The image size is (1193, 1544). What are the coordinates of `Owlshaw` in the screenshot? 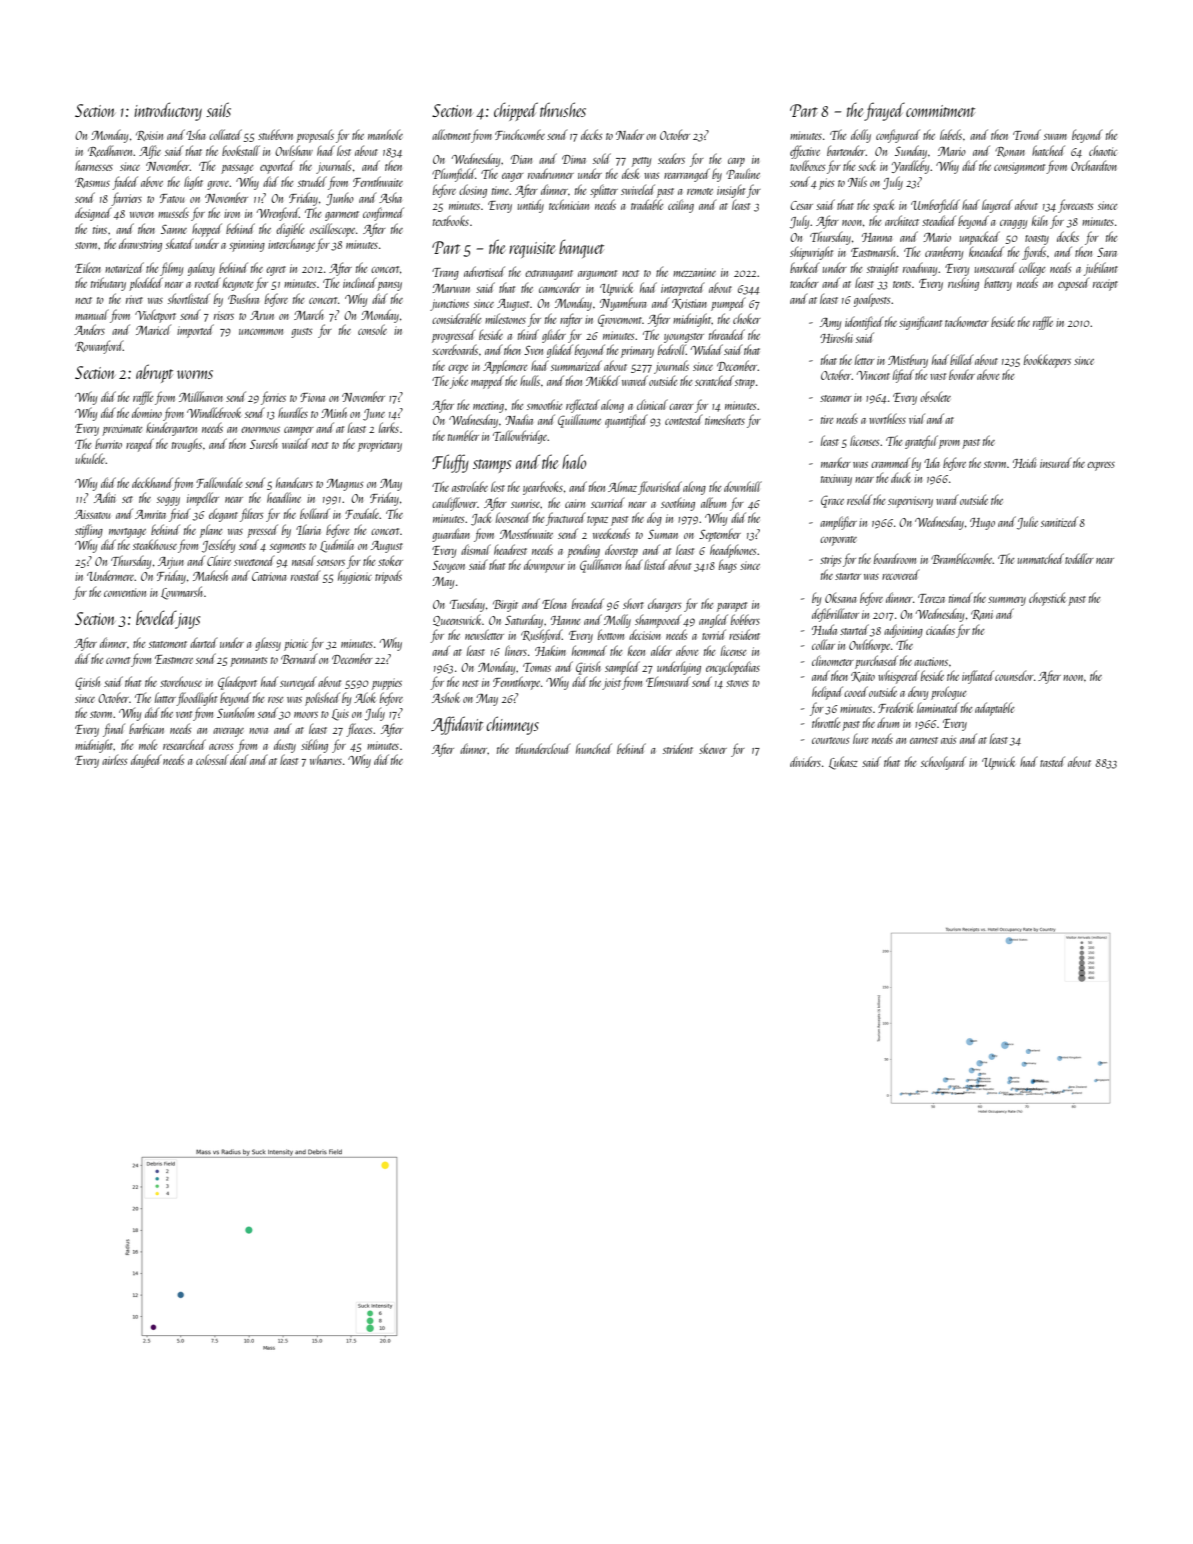 It's located at (294, 150).
